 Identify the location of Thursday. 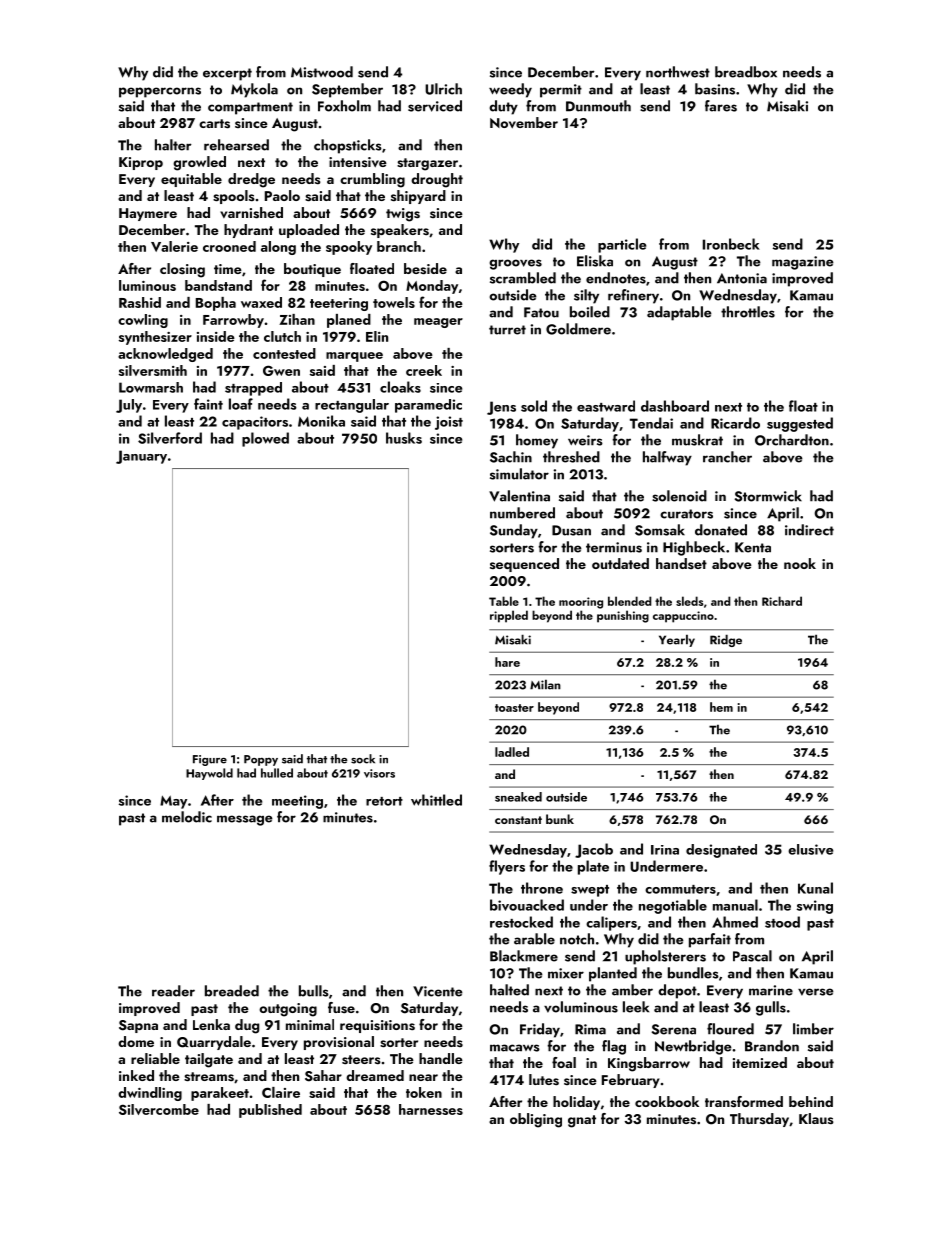
(759, 1120).
